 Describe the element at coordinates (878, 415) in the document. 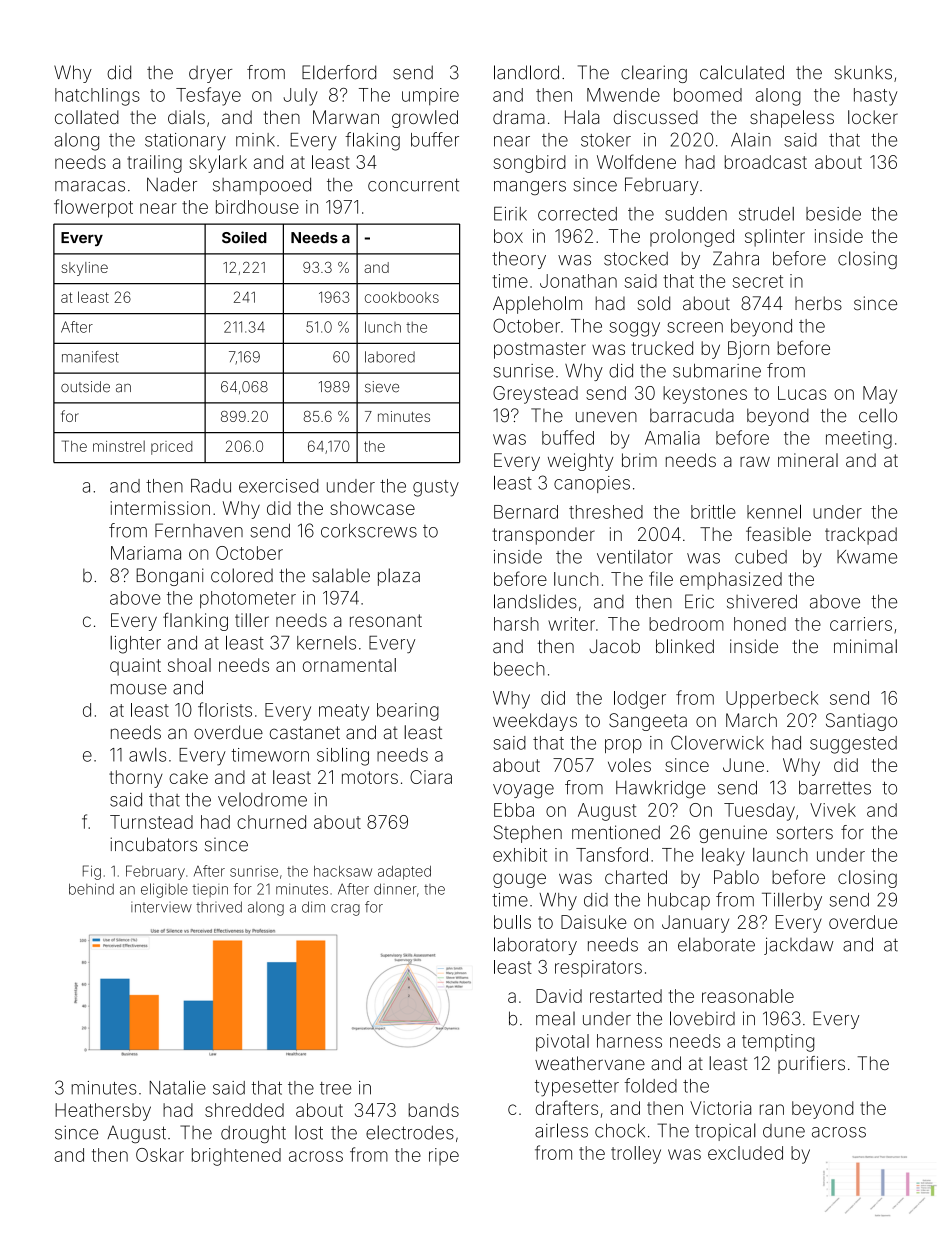

I see `cello` at that location.
